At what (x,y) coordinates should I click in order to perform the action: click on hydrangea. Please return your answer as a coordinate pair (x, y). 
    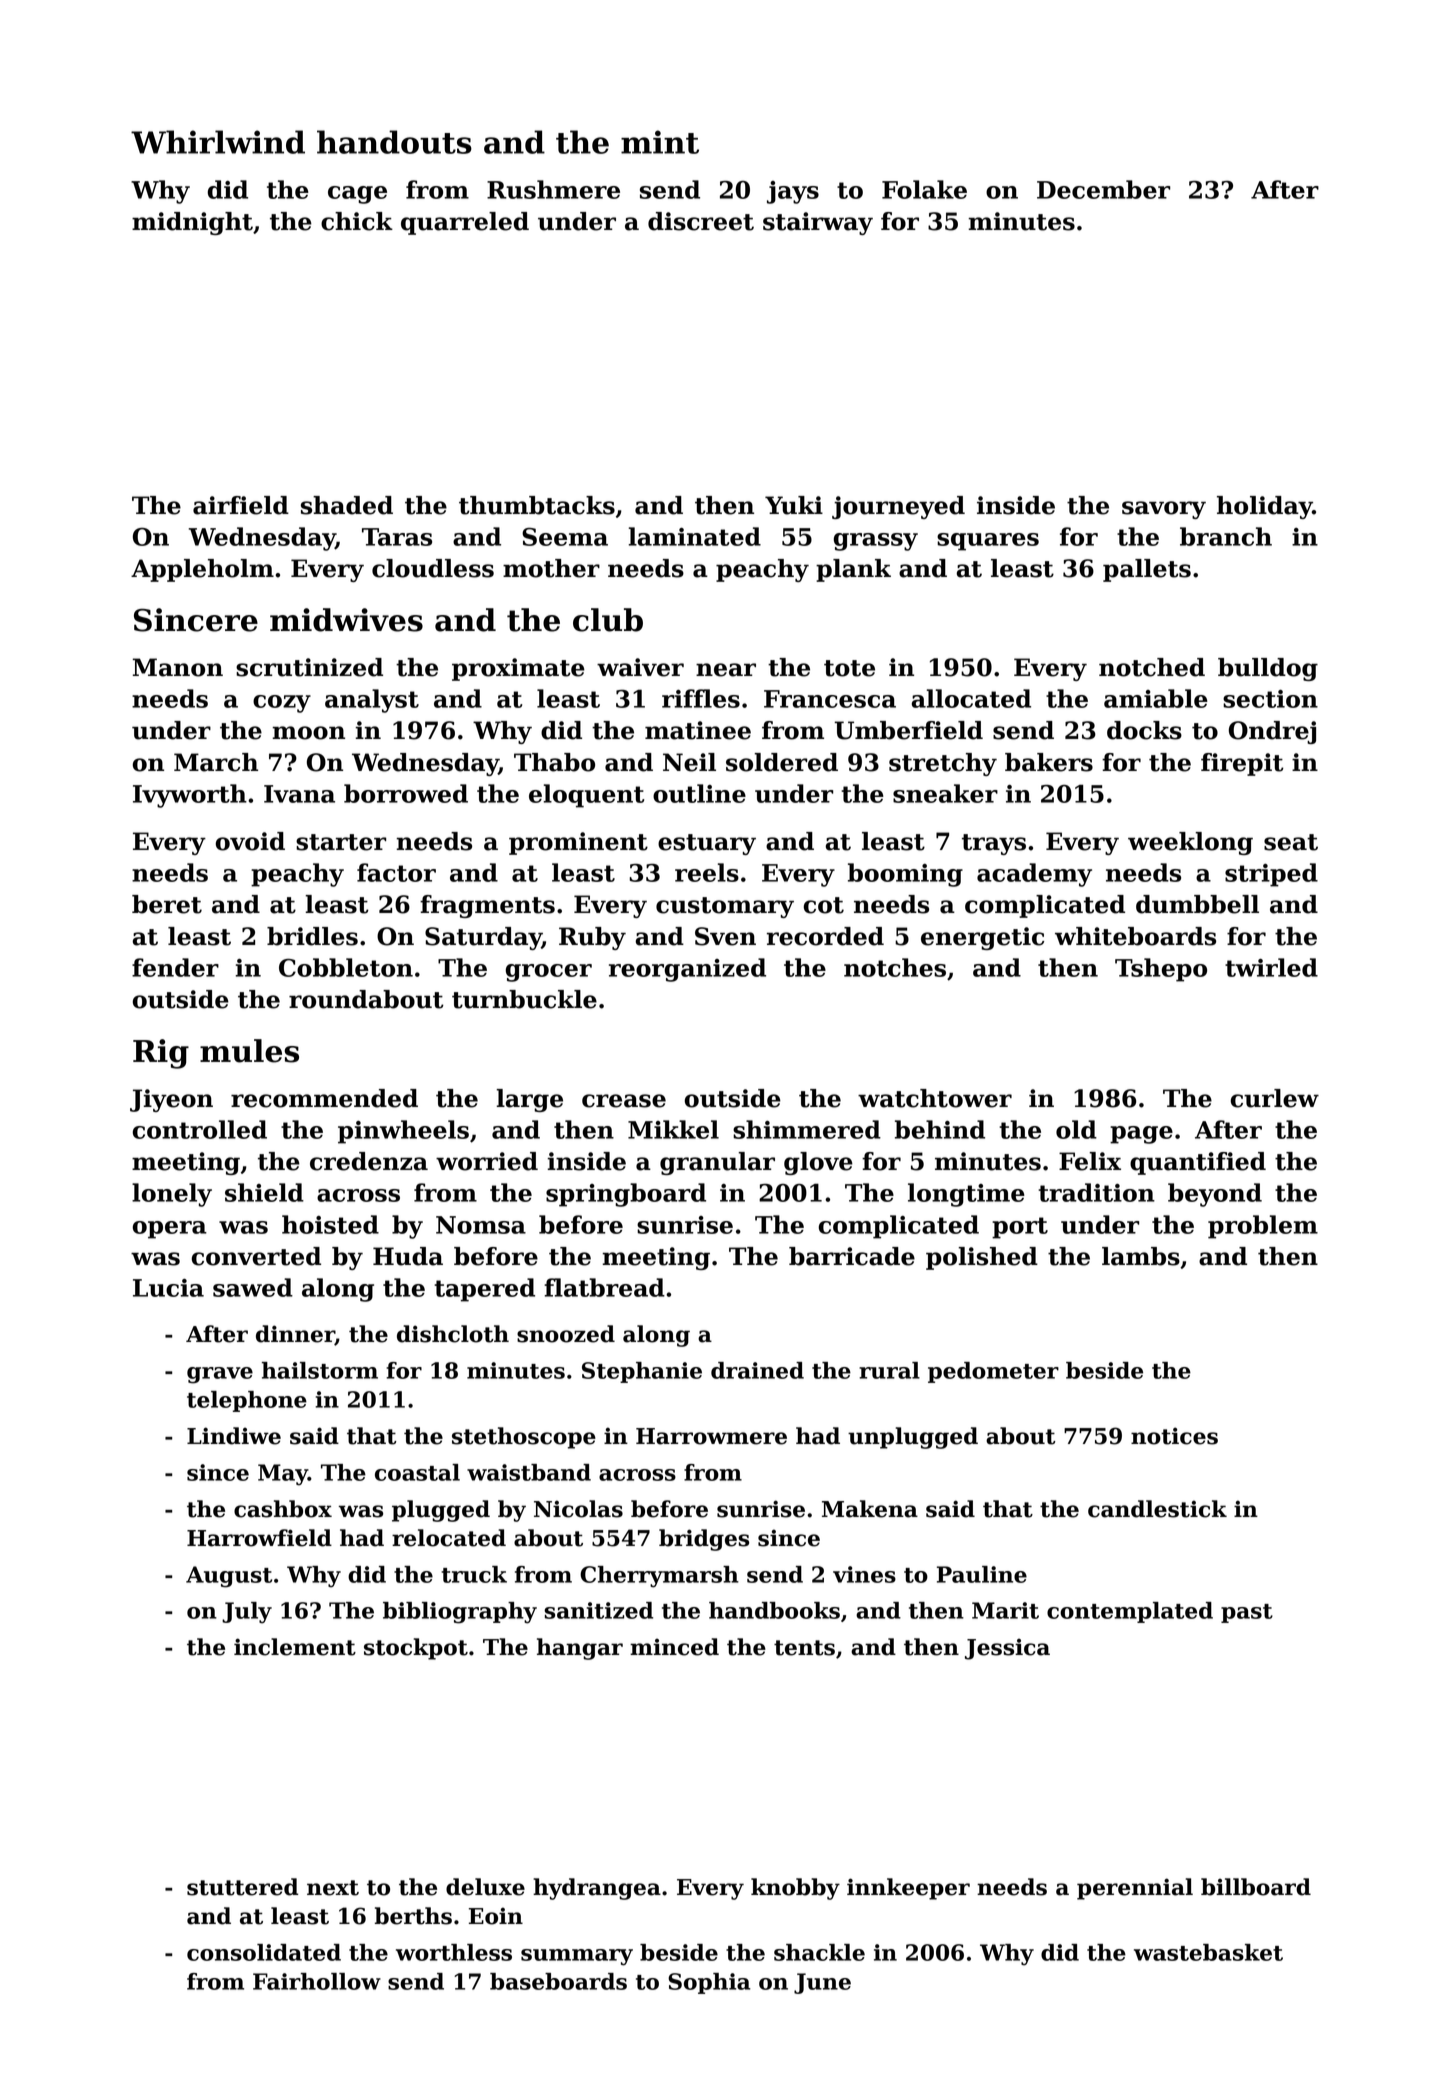
    Looking at the image, I should click on (597, 1889).
